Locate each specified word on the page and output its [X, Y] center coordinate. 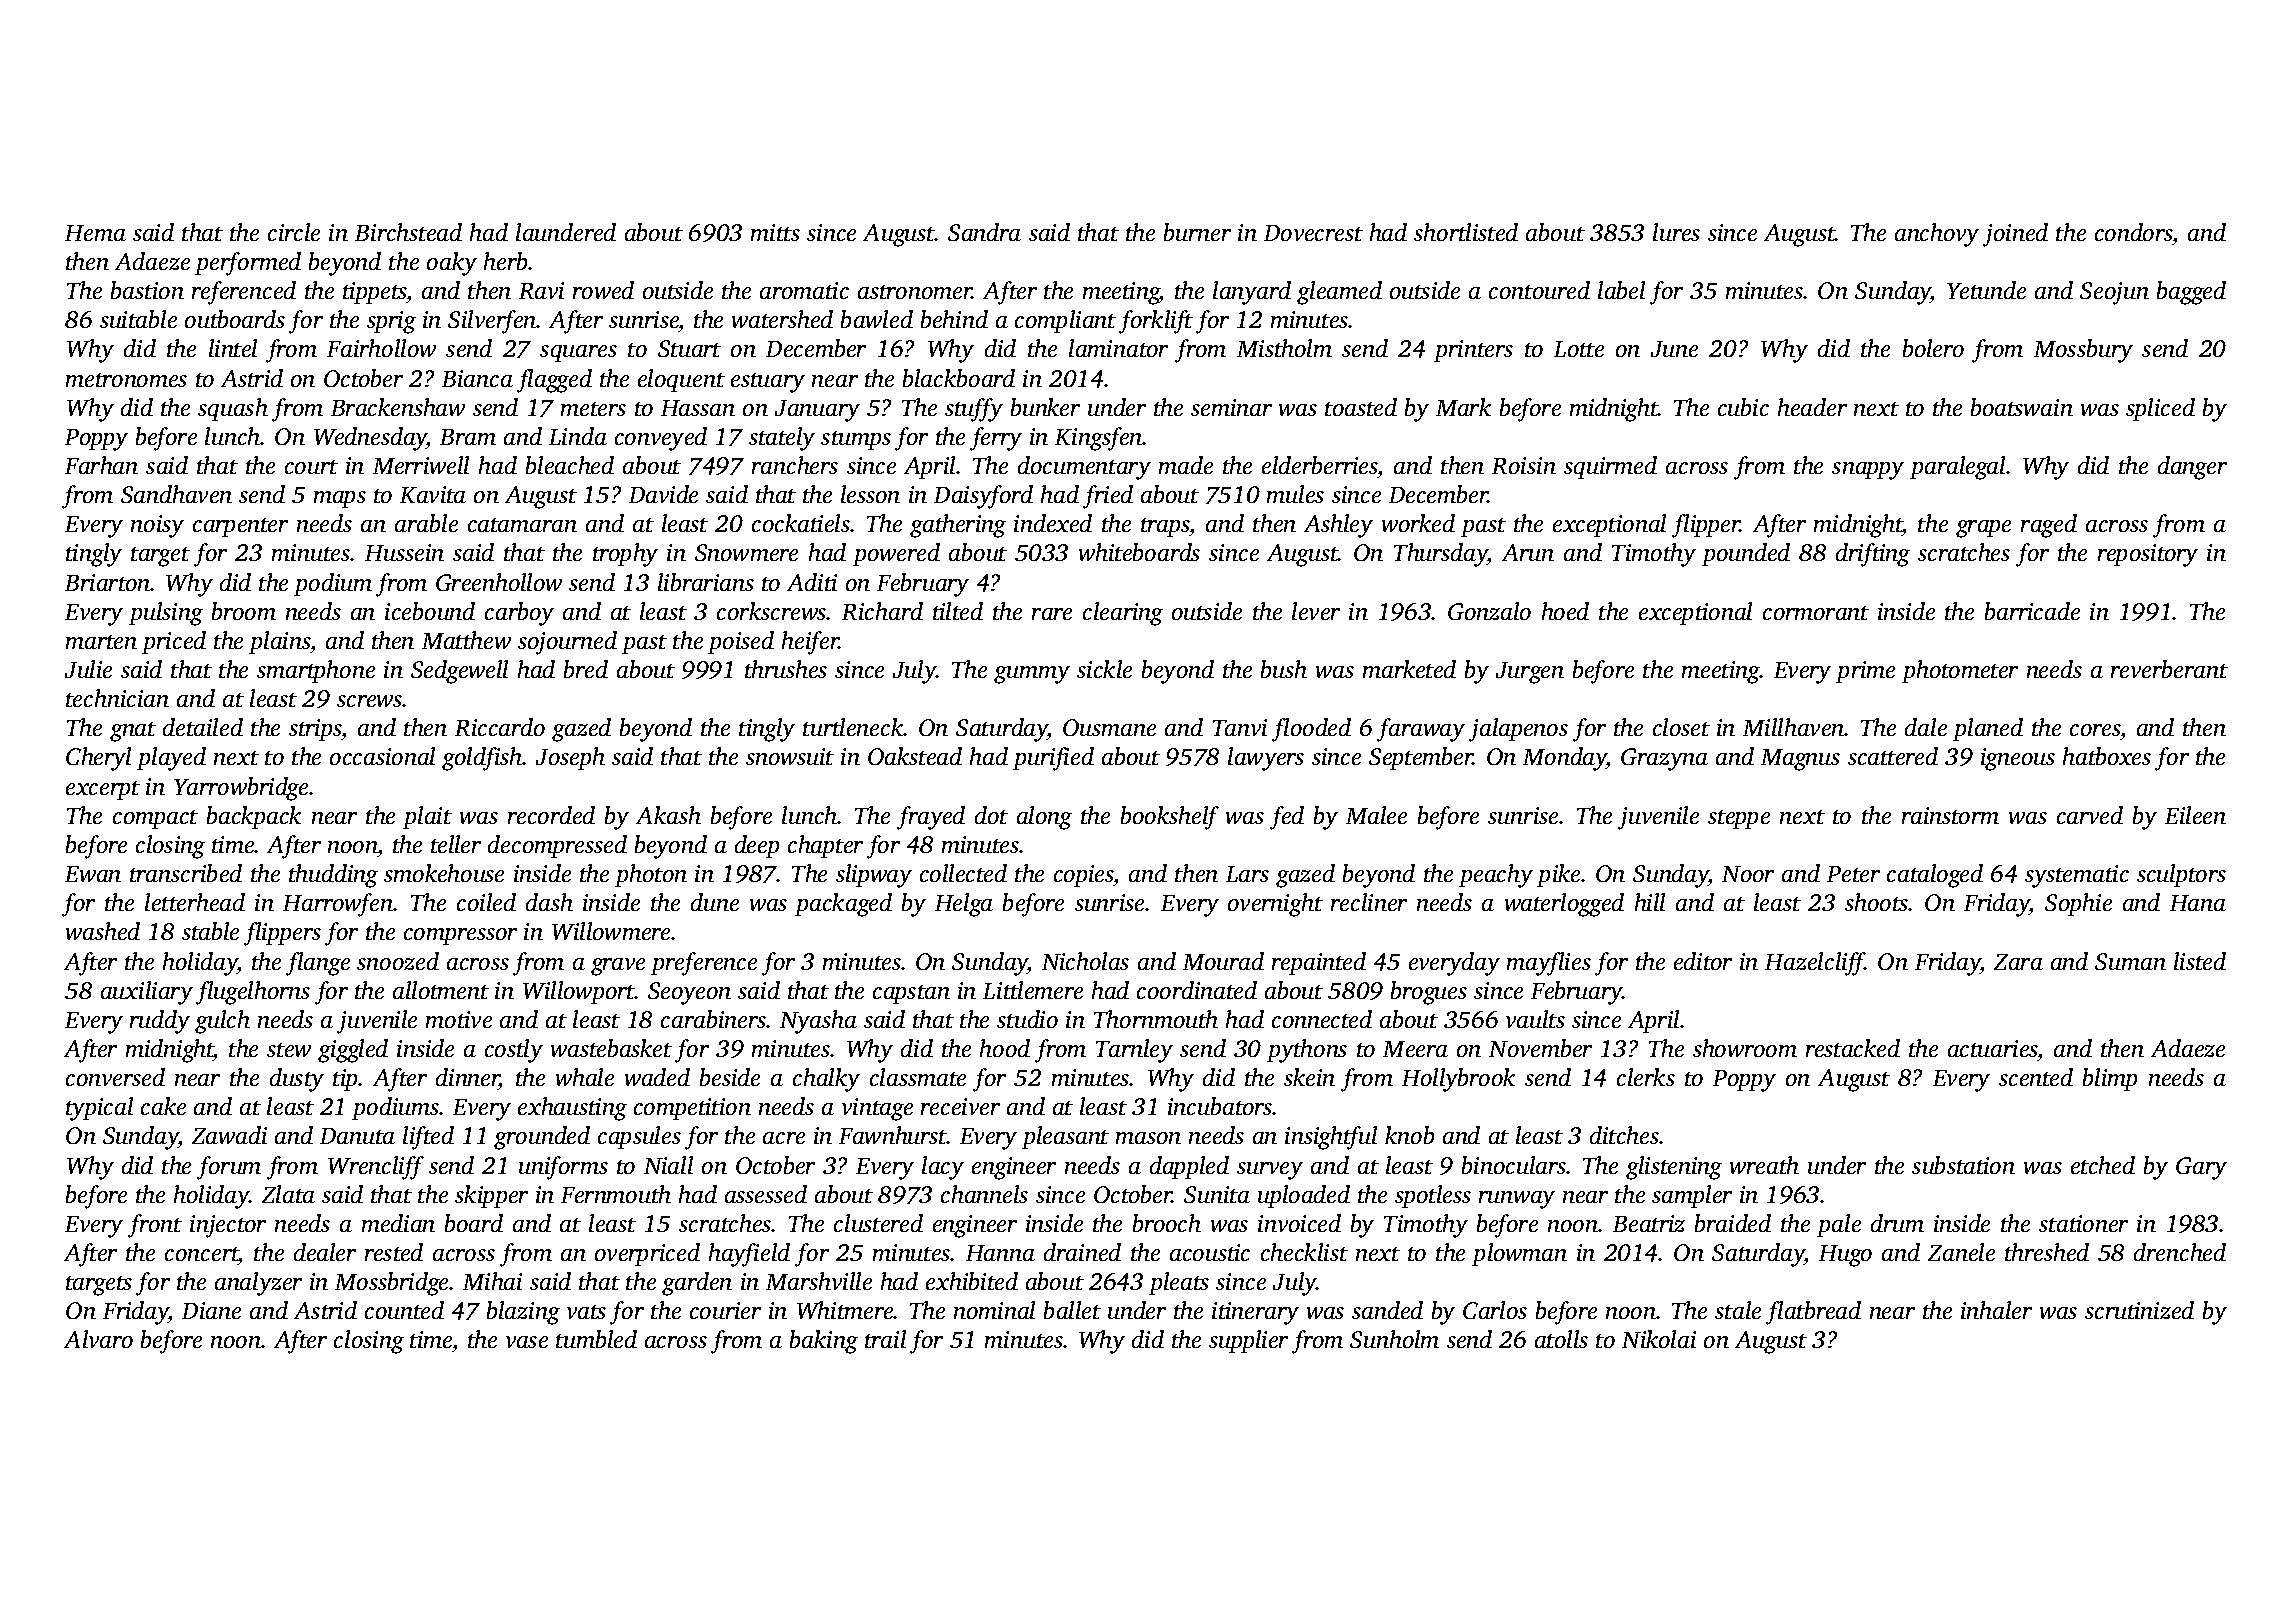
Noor [1748, 874]
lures [1676, 232]
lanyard [1252, 293]
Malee [1376, 815]
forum [229, 1168]
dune [715, 902]
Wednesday [370, 439]
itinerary [1255, 1313]
